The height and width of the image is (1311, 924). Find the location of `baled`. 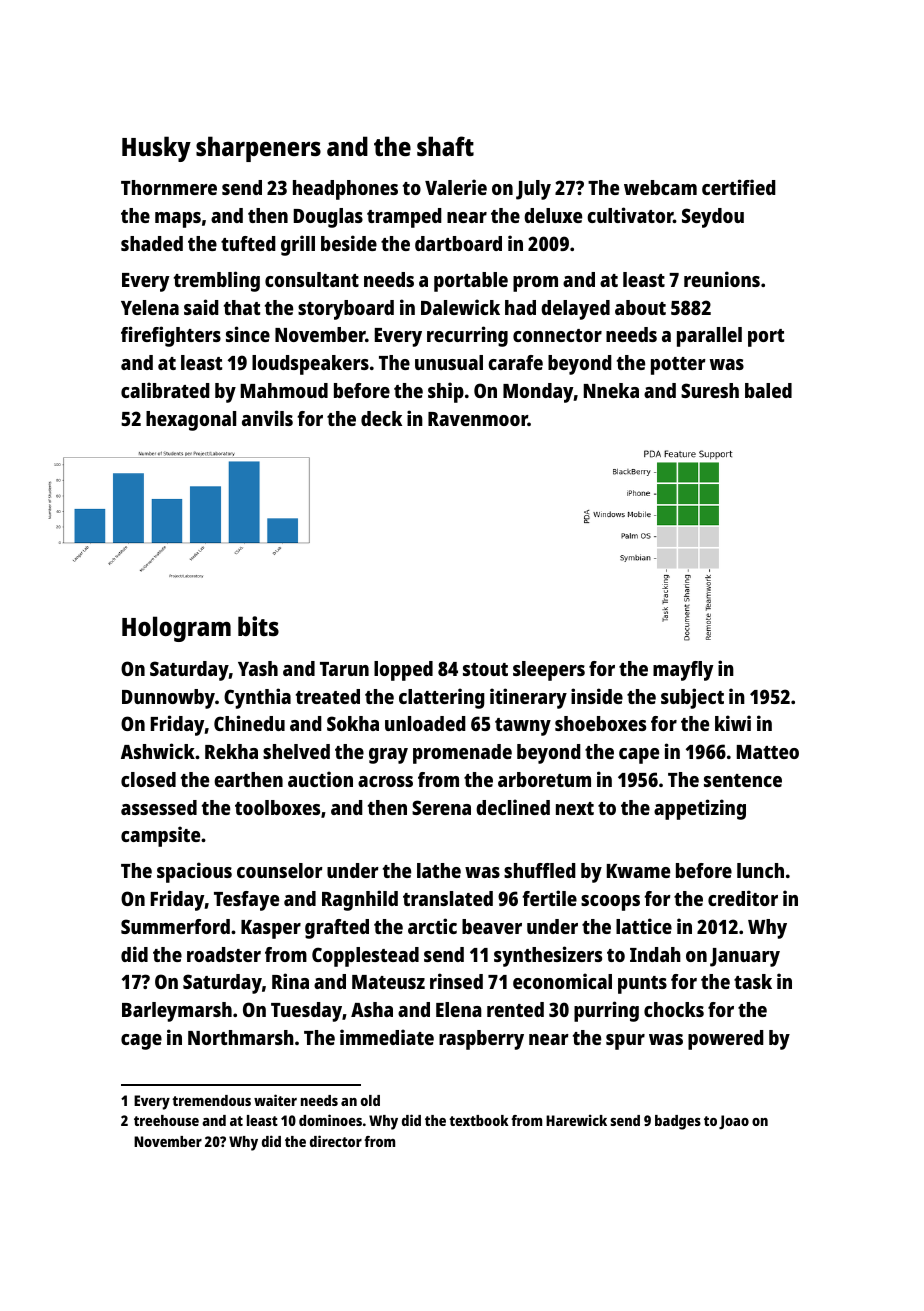

baled is located at coordinates (768, 390).
